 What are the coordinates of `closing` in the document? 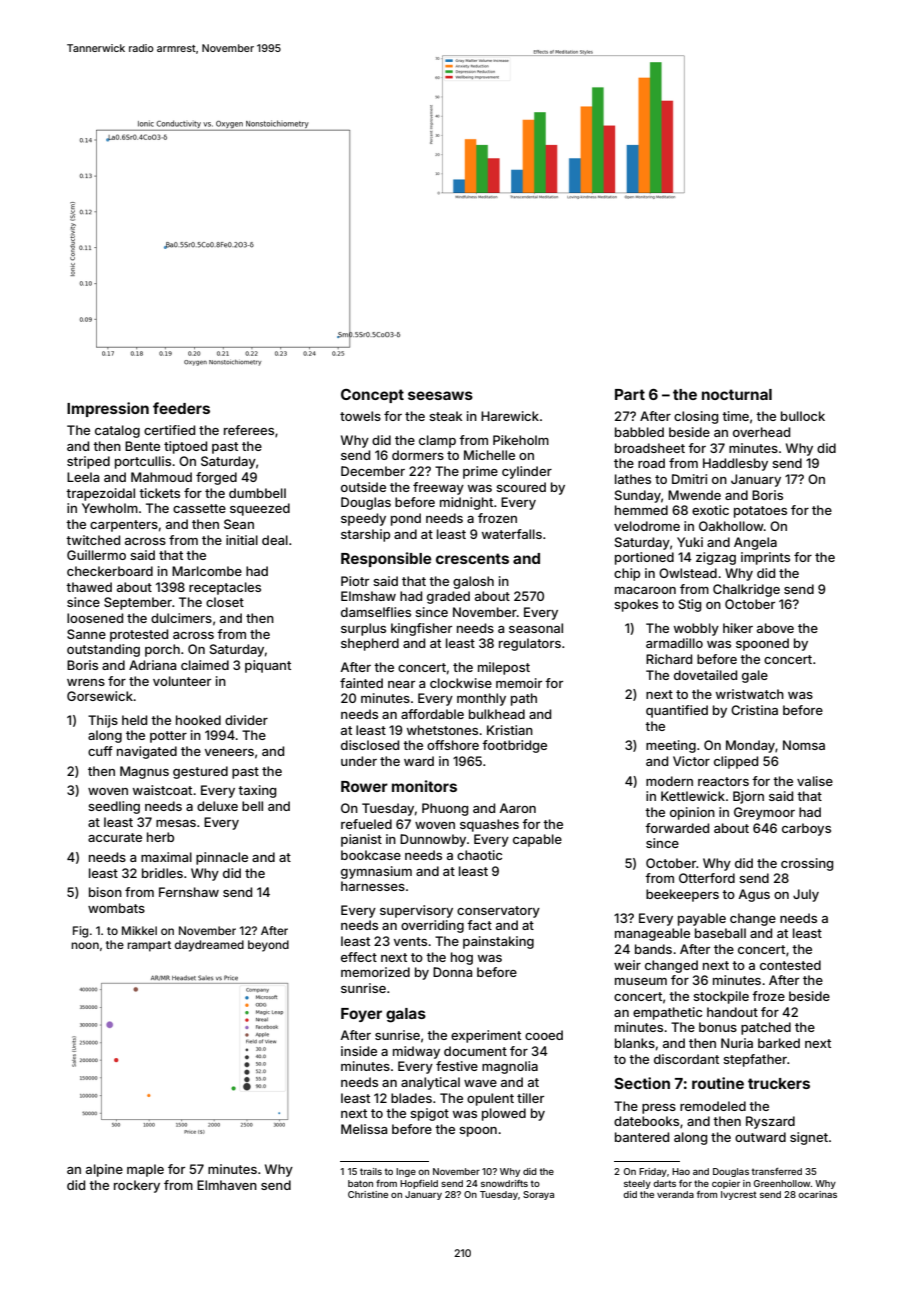 It's located at (696, 417).
